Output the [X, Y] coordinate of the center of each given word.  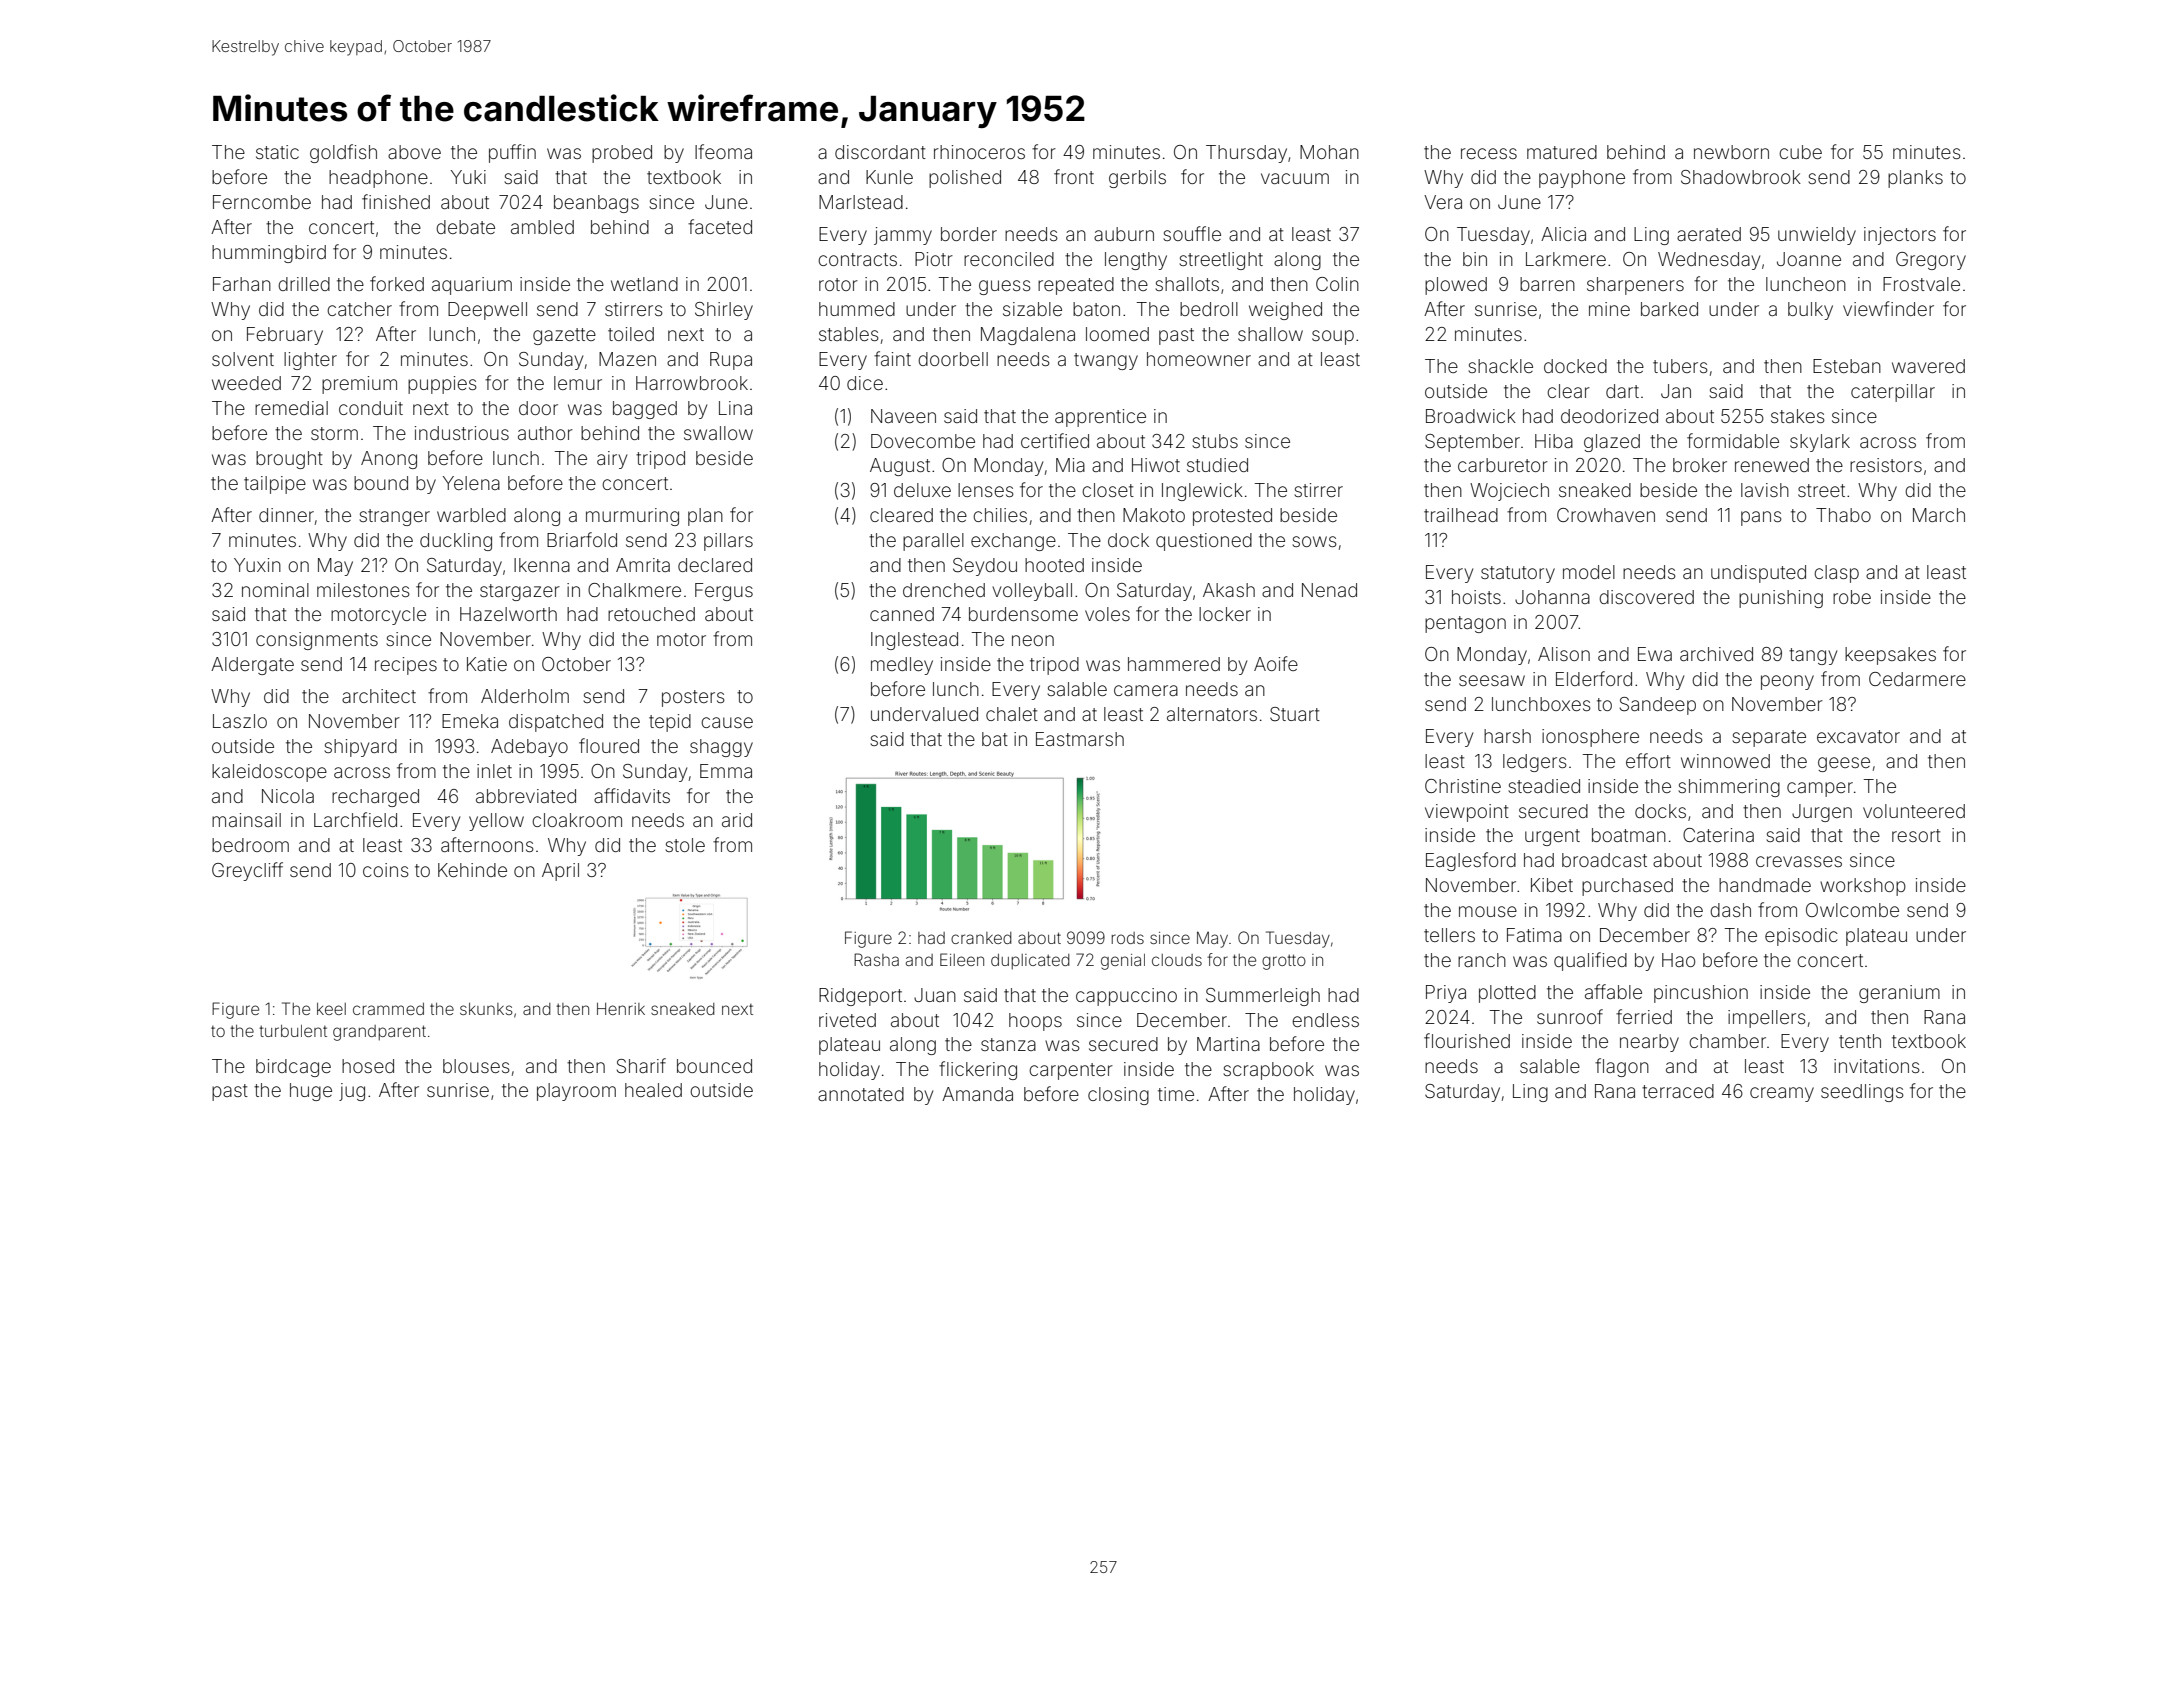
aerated [1709, 234]
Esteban [1847, 366]
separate [1769, 738]
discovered [1646, 597]
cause [727, 722]
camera [1146, 690]
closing [1118, 1096]
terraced [1678, 1091]
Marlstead [861, 202]
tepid [670, 723]
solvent [243, 359]
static [277, 152]
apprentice [1100, 418]
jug [352, 1092]
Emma [726, 771]
